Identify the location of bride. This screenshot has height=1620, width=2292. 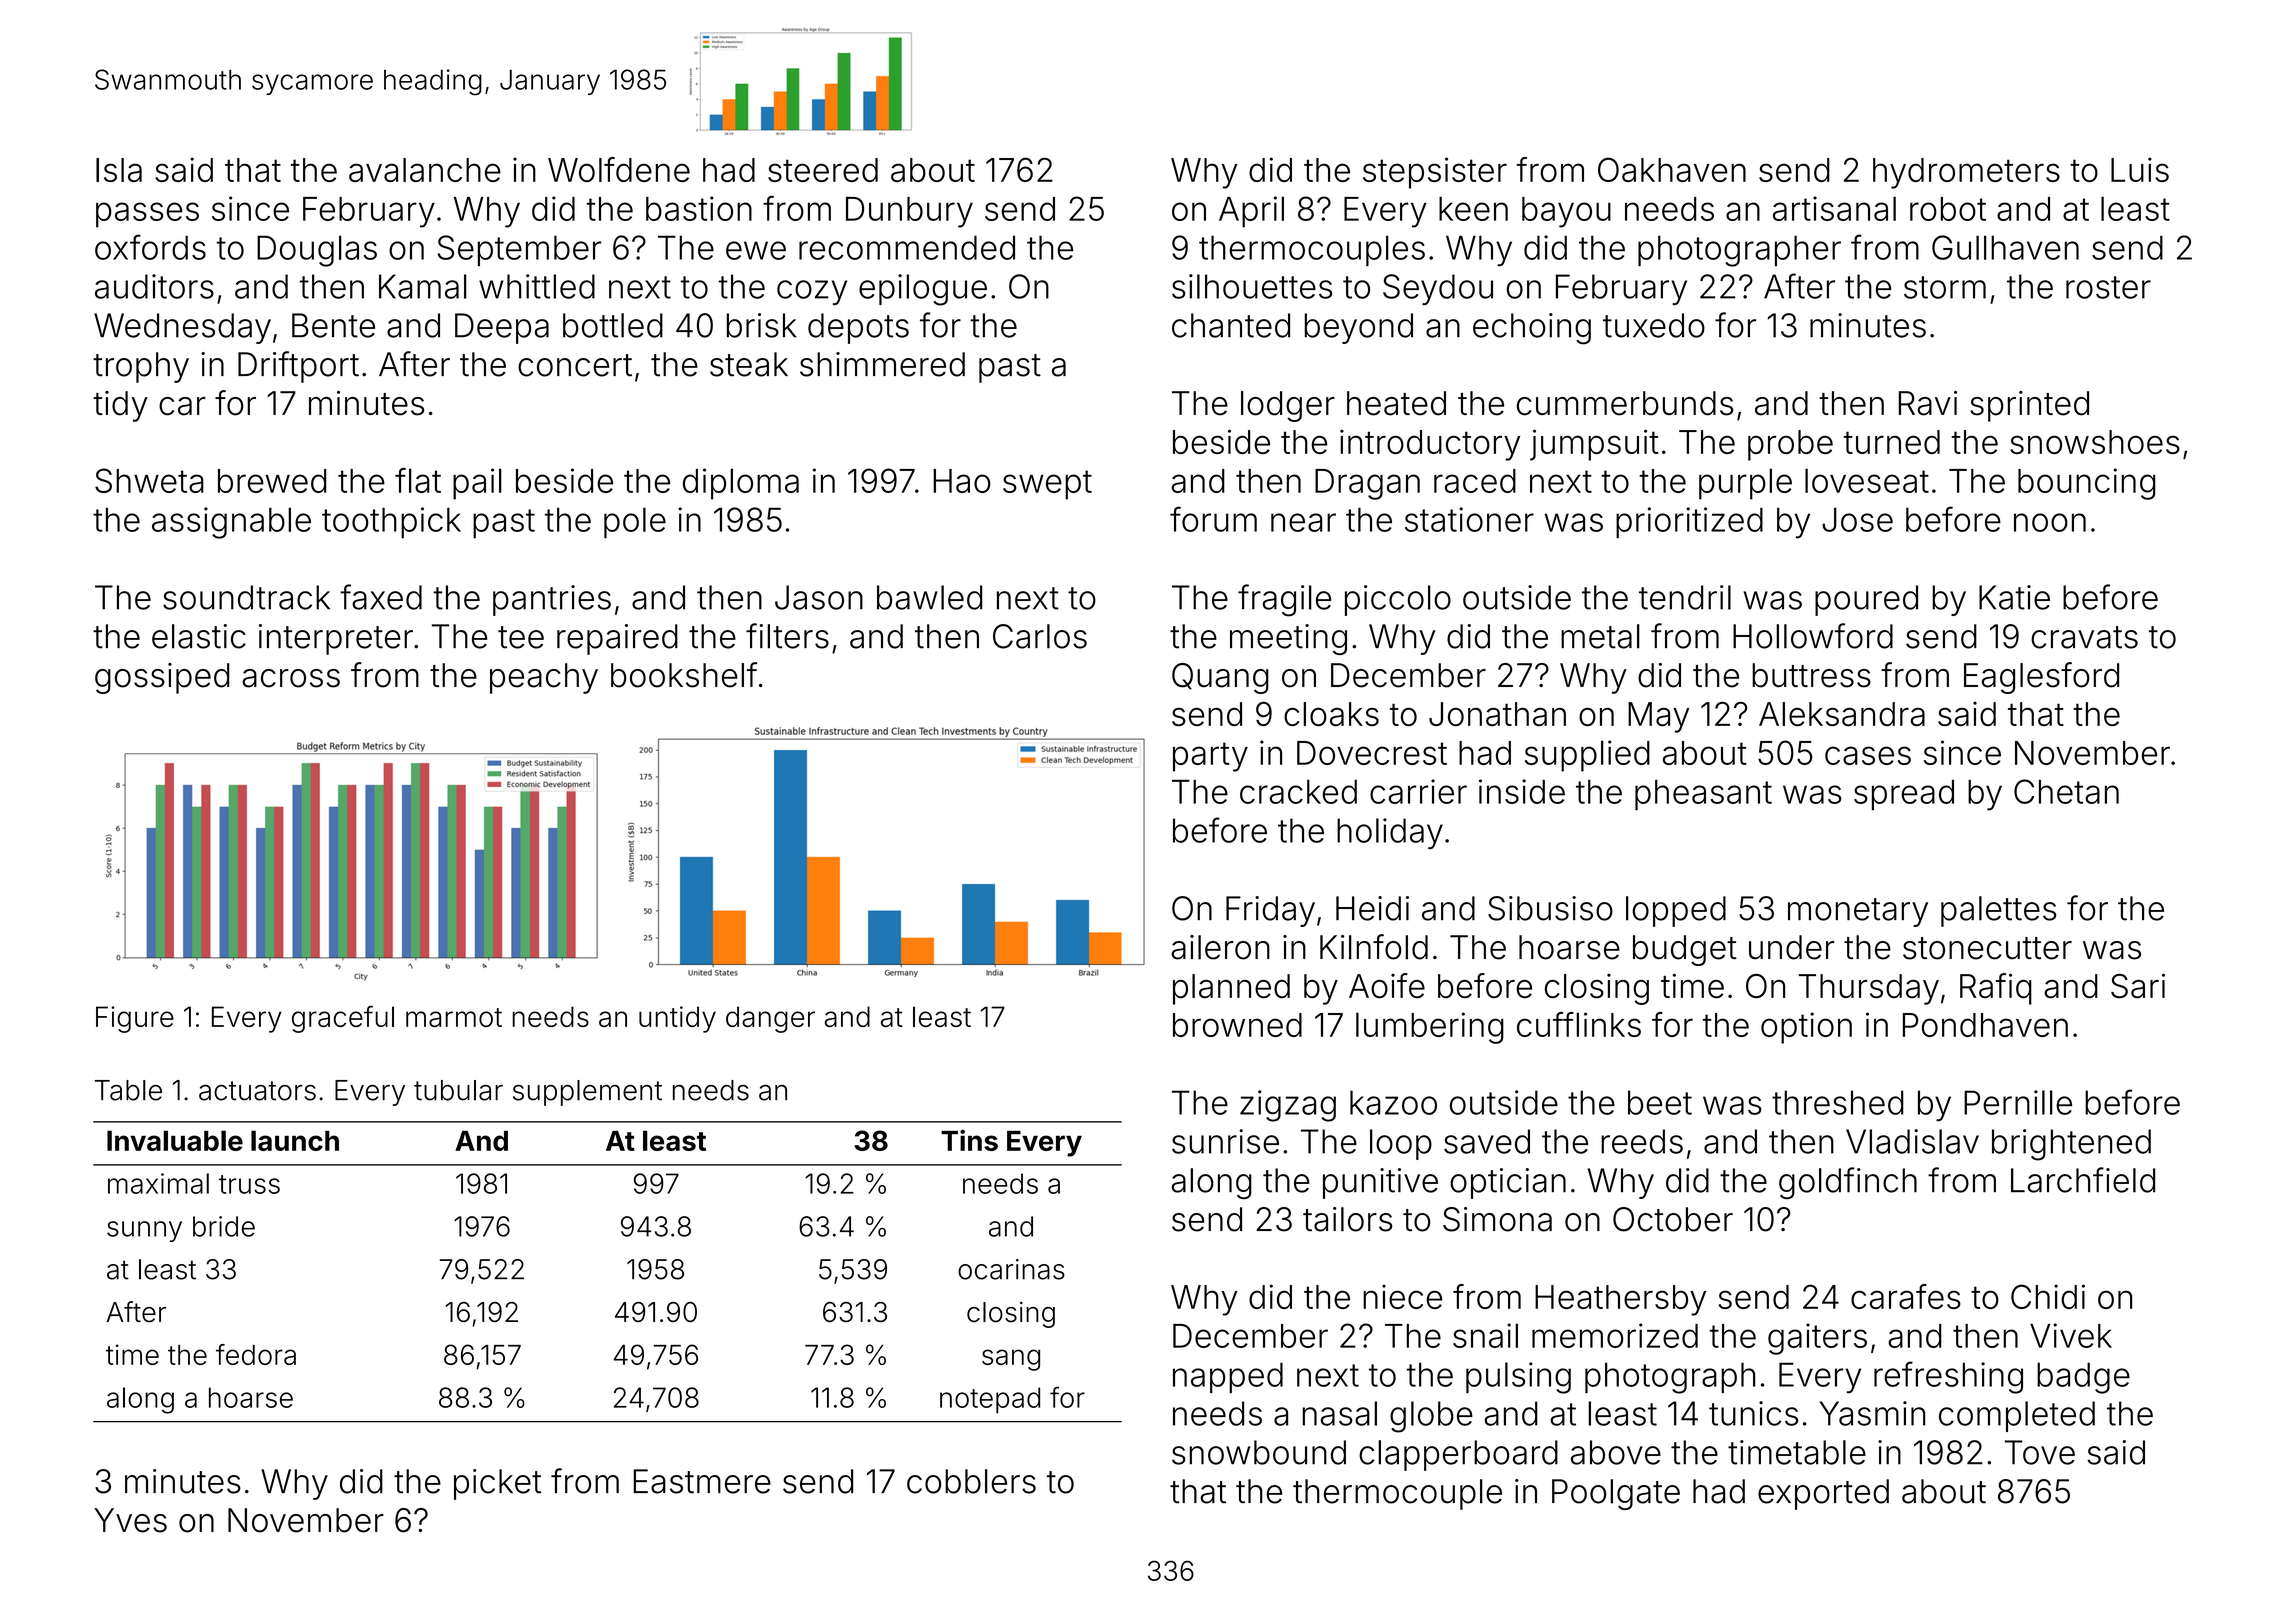
(224, 1226).
